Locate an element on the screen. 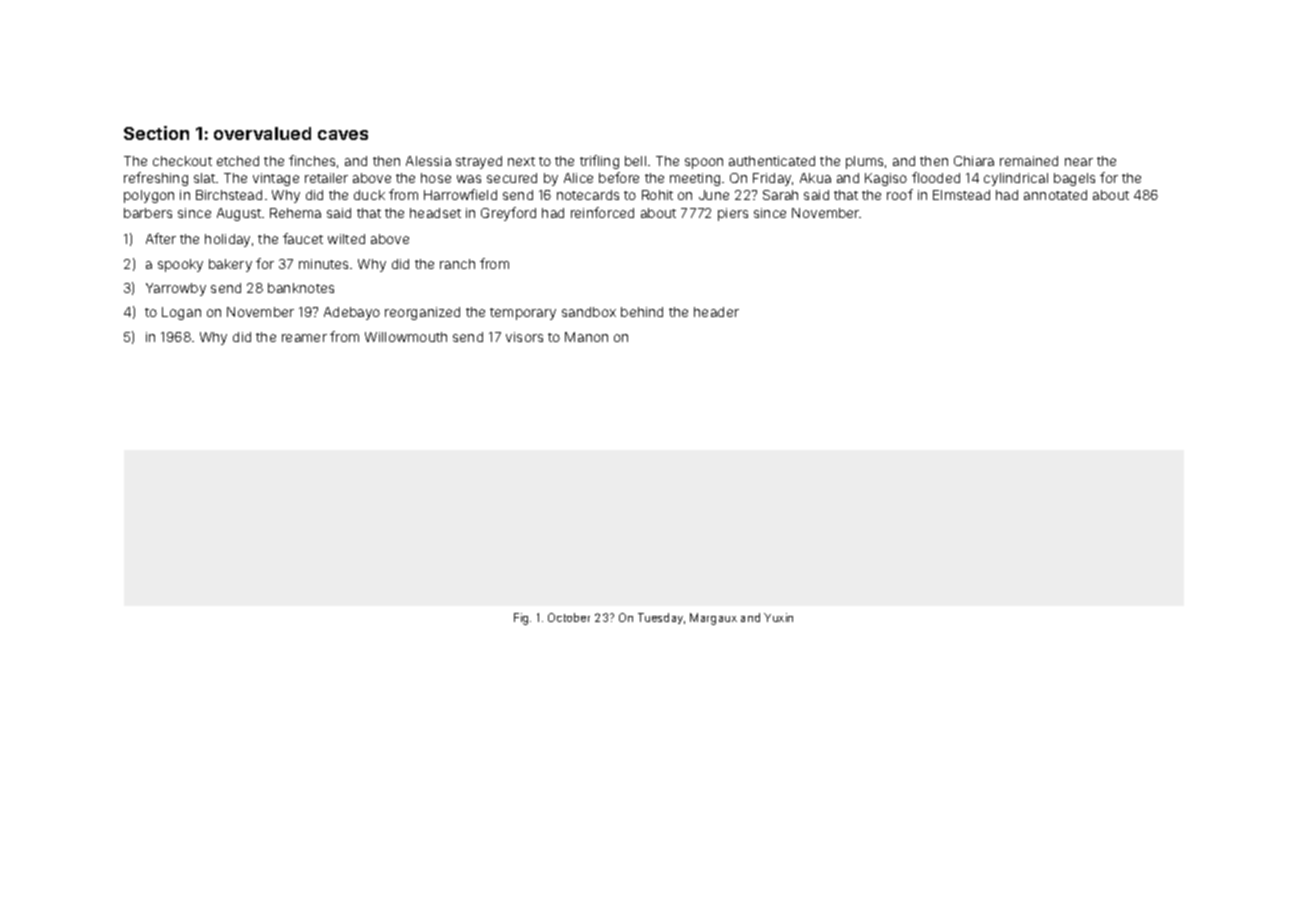 The height and width of the screenshot is (924, 1308). caves is located at coordinates (343, 135).
